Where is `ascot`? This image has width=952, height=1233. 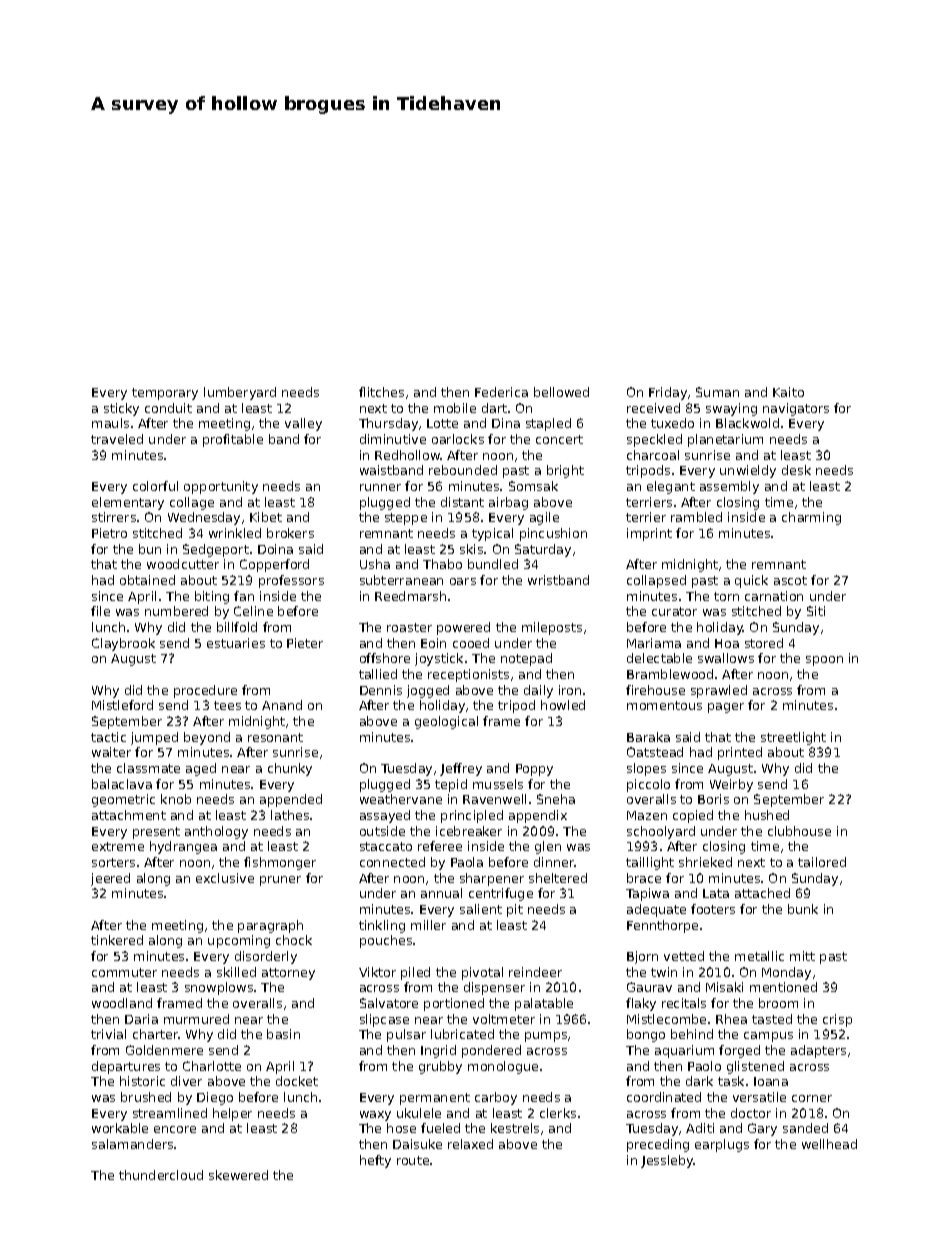 ascot is located at coordinates (790, 580).
